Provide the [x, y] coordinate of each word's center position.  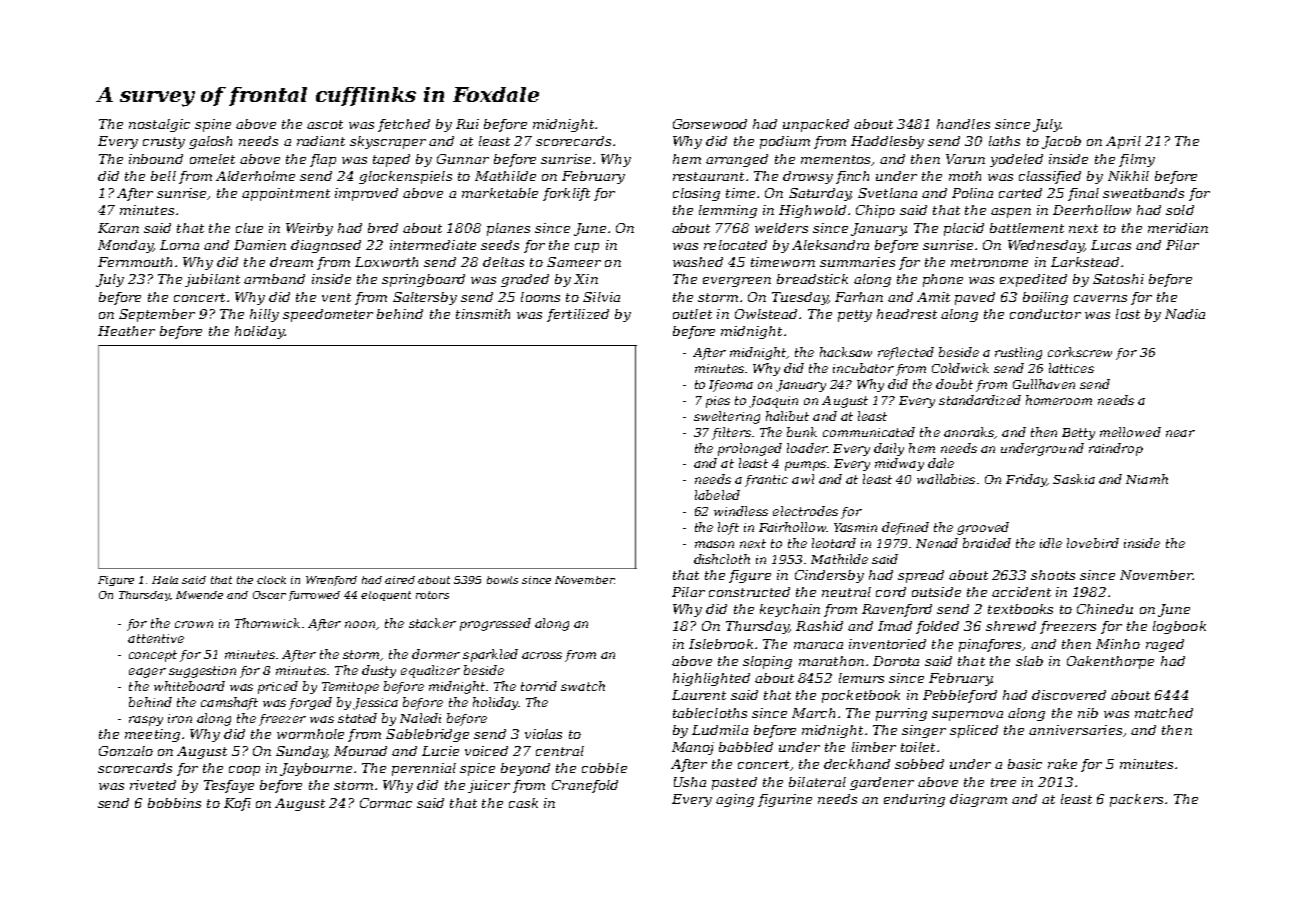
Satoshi [1118, 279]
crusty [164, 143]
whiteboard [189, 686]
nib [1088, 713]
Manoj [693, 748]
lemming [728, 211]
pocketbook [861, 696]
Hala [165, 580]
